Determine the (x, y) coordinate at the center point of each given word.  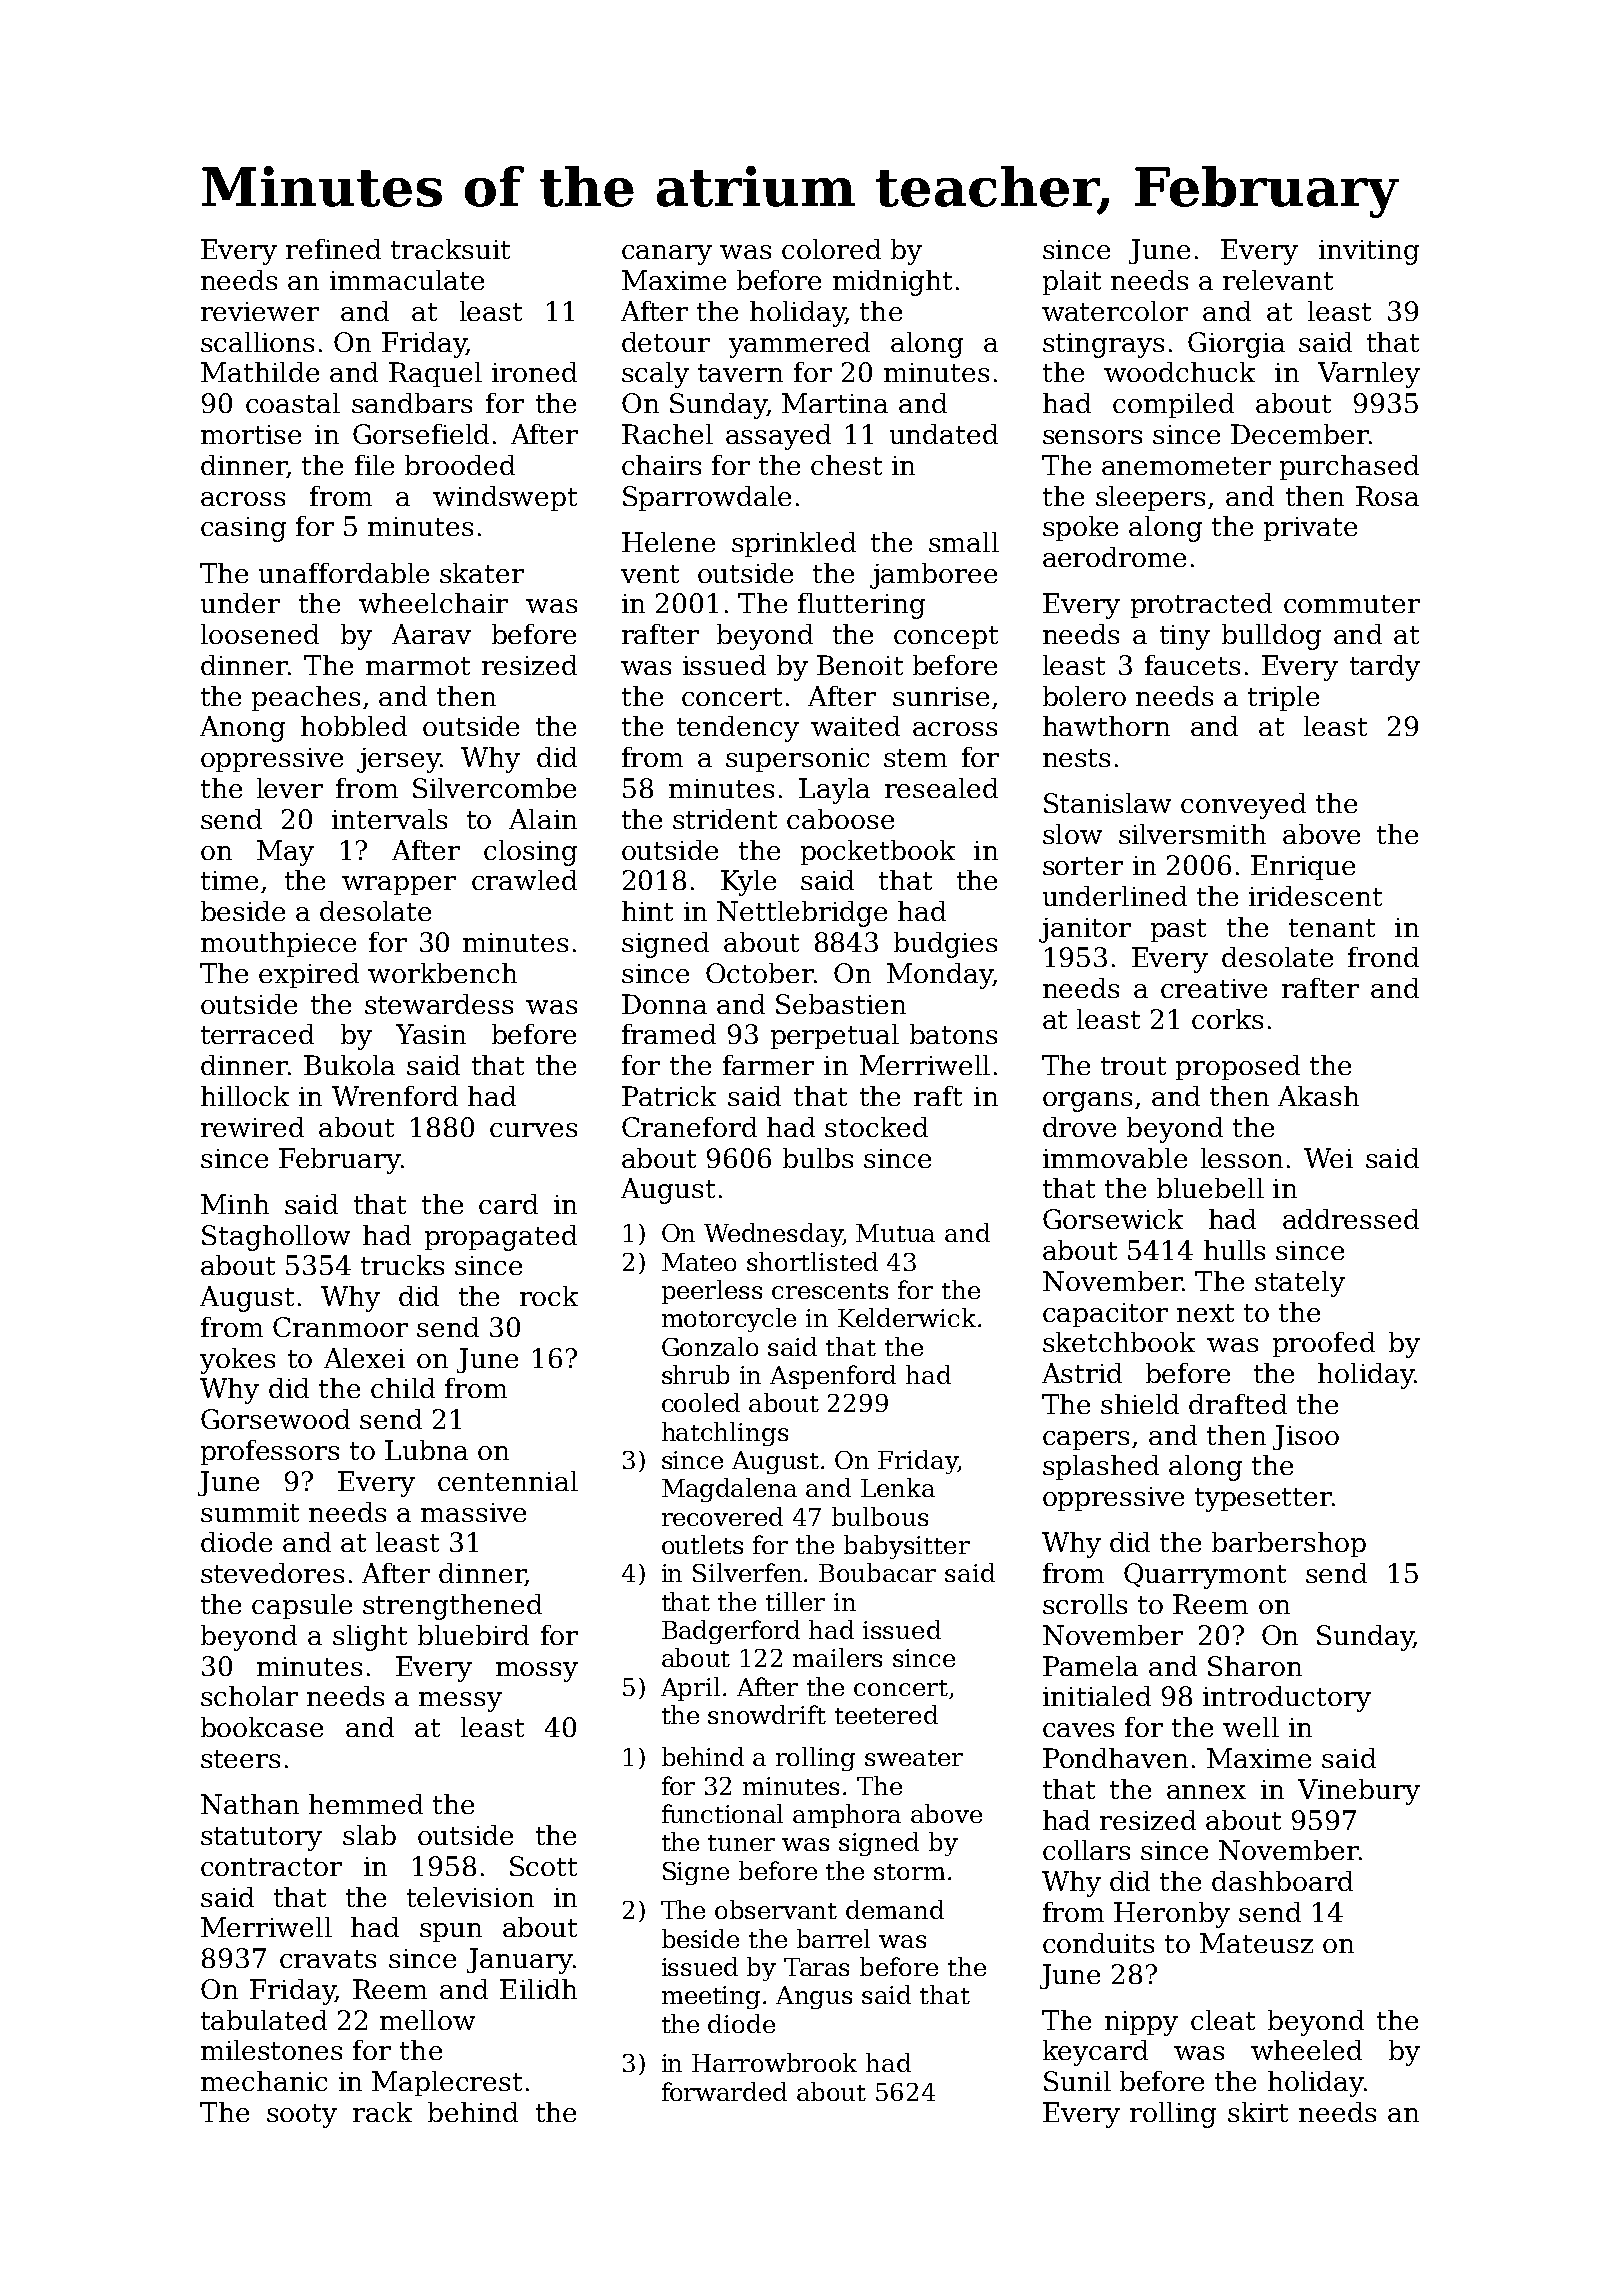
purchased (1349, 467)
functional (722, 1813)
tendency (738, 729)
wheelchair (433, 603)
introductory (1287, 1699)
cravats (328, 1959)
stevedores (272, 1573)
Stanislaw (1107, 803)
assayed (778, 437)
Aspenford (833, 1377)
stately (1300, 1284)
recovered (722, 1516)
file (374, 465)
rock (549, 1296)
